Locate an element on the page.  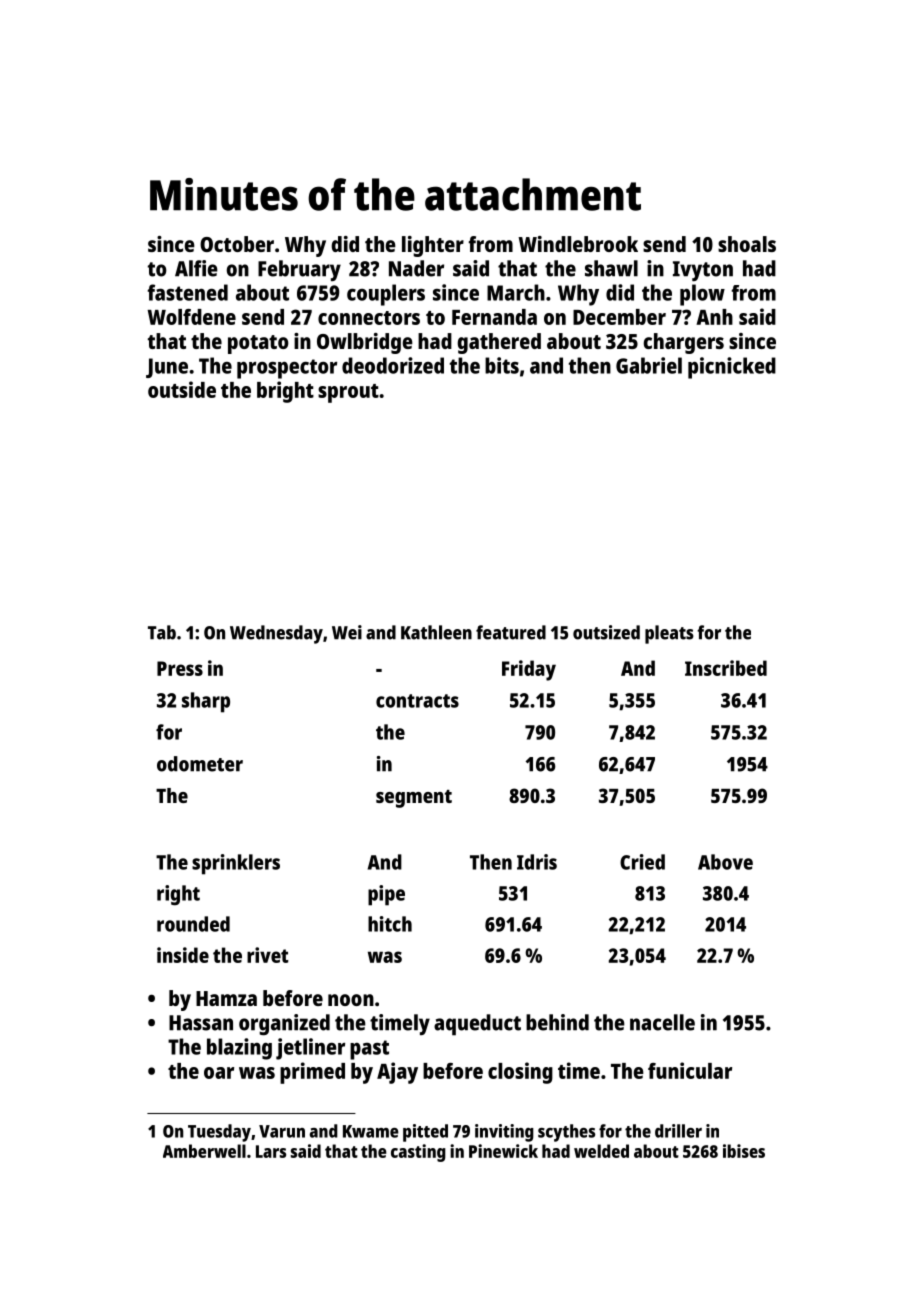
behind is located at coordinates (557, 1022).
